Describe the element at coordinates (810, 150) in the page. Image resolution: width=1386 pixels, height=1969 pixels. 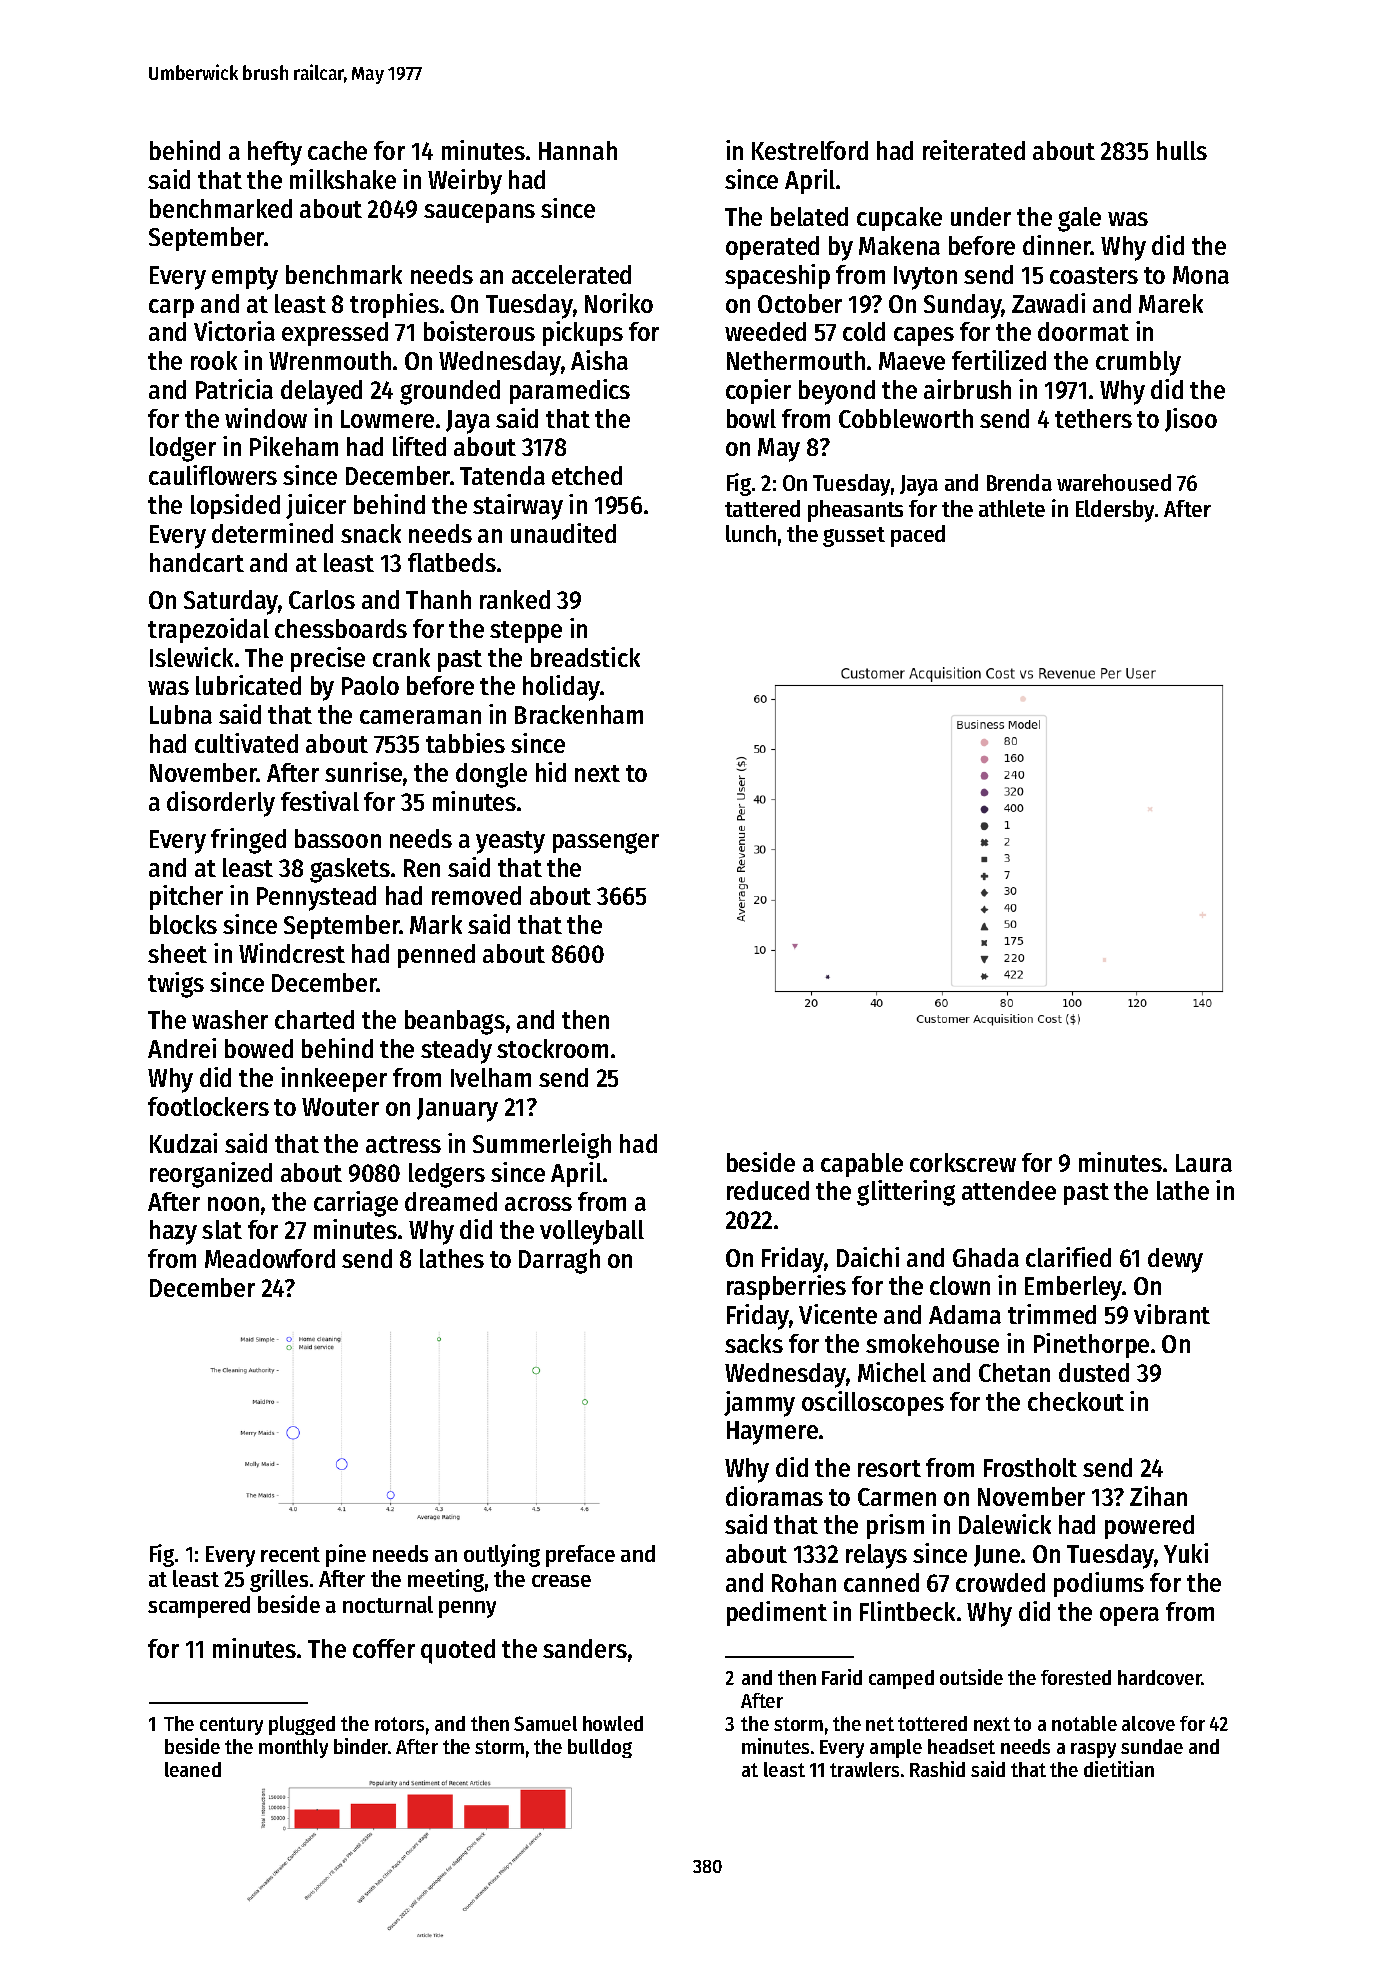
I see `Kestrelford` at that location.
